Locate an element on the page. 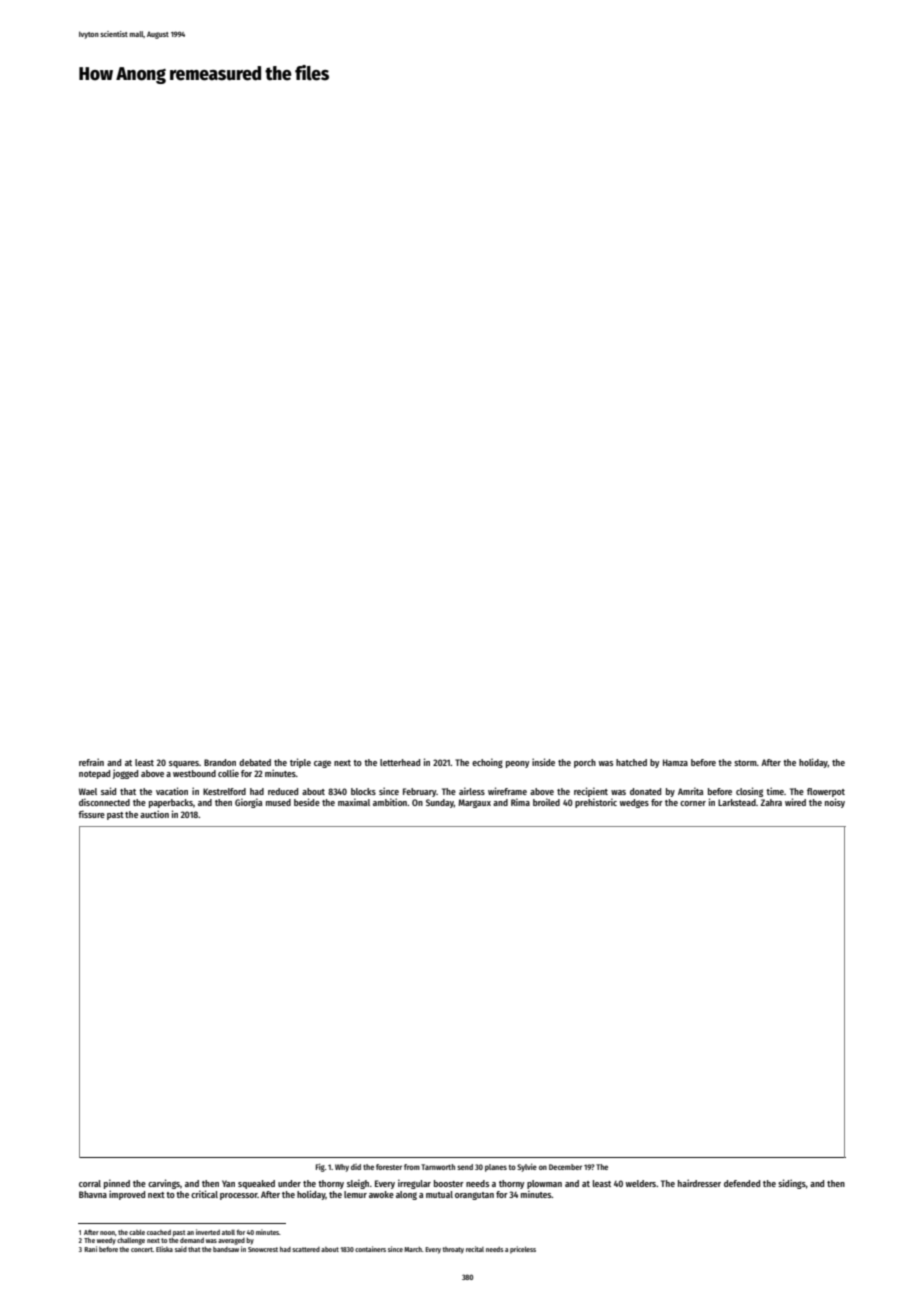  bandsaw is located at coordinates (226, 1249).
